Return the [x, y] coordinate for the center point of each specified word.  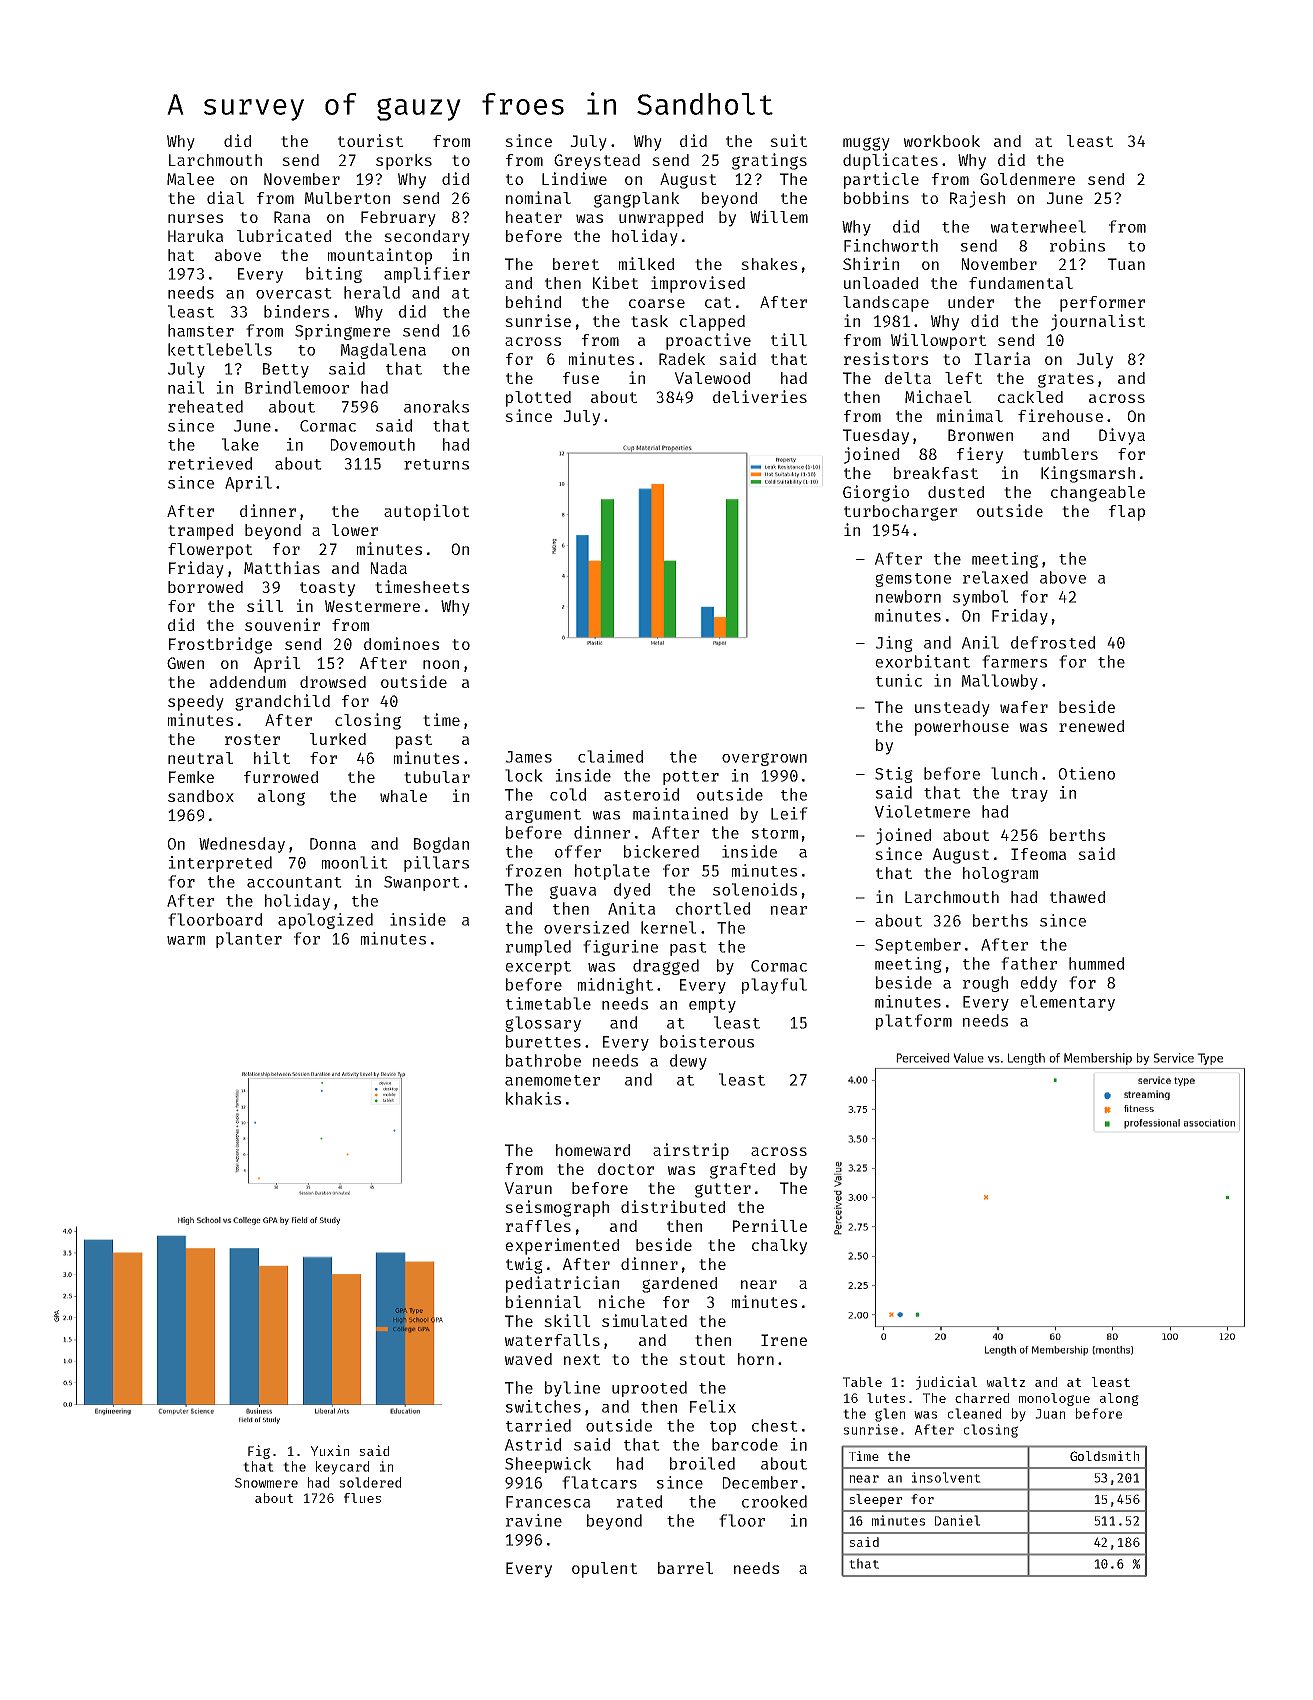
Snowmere [266, 1483]
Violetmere [922, 811]
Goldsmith [1104, 1456]
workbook [942, 141]
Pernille [770, 1225]
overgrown [764, 759]
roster [252, 739]
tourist [370, 140]
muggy [866, 144]
